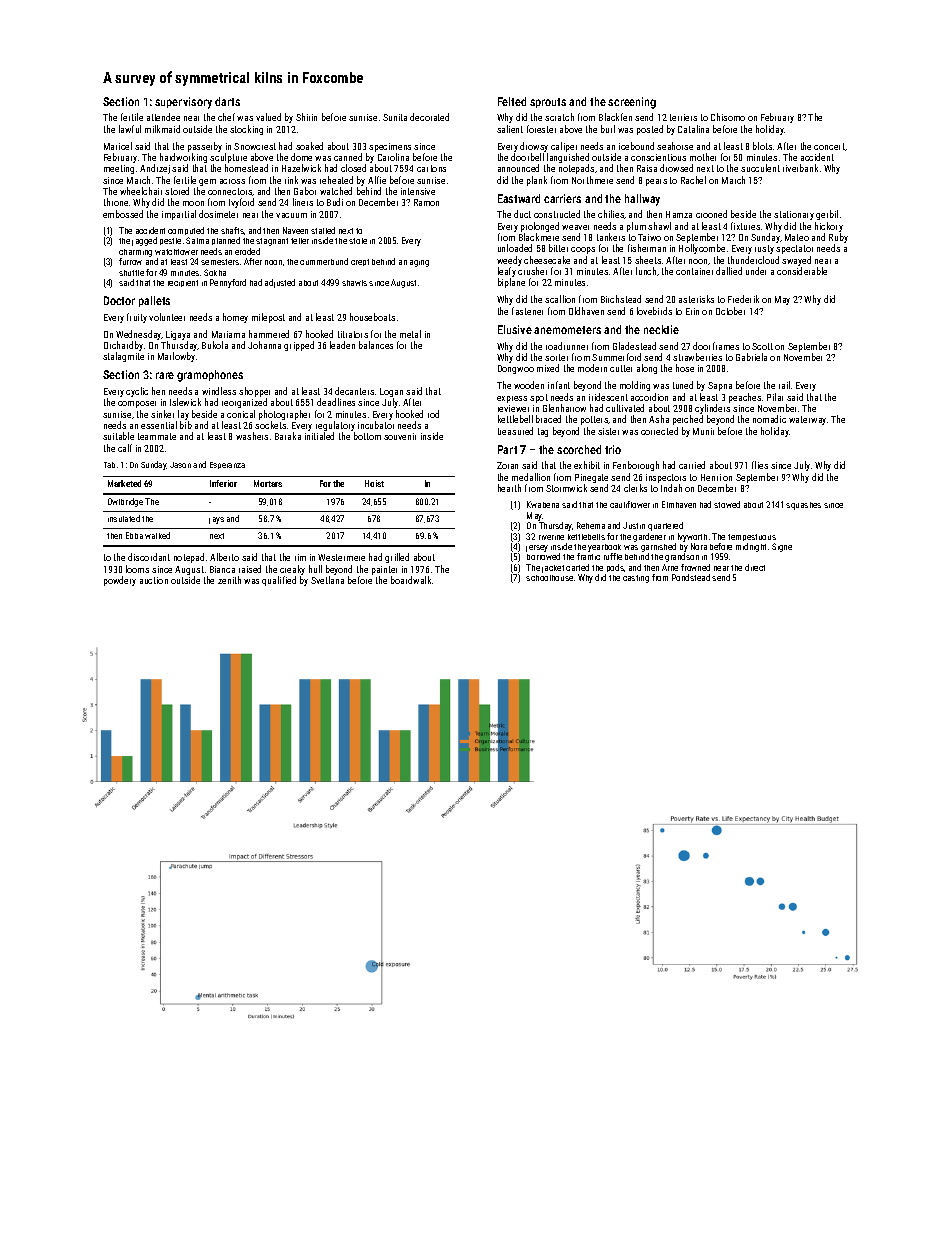 Image resolution: width=952 pixels, height=1233 pixels. What do you see at coordinates (509, 261) in the screenshot?
I see `weedy` at bounding box center [509, 261].
